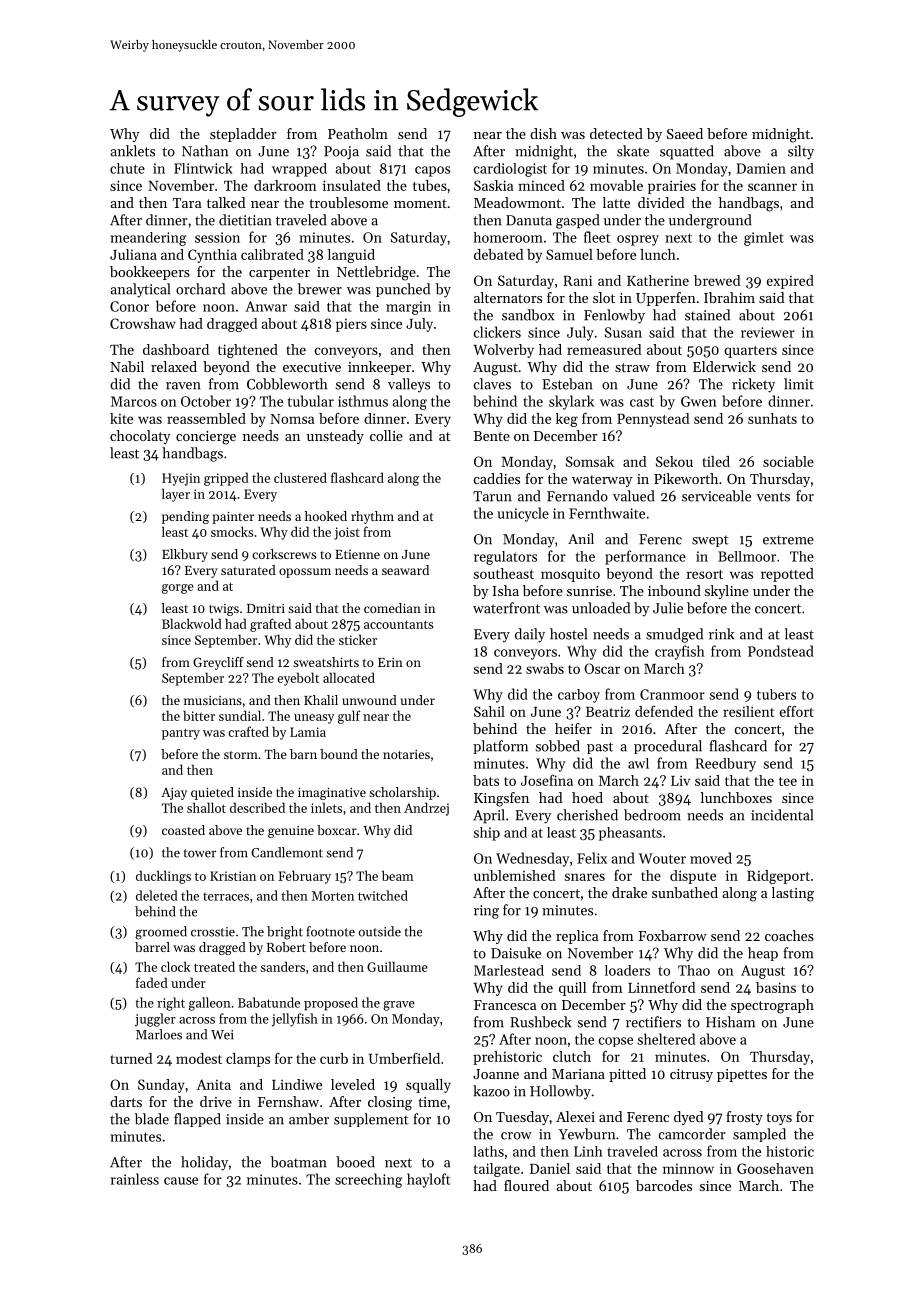 The image size is (924, 1308). Describe the element at coordinates (633, 496) in the screenshot. I see `valued` at that location.
